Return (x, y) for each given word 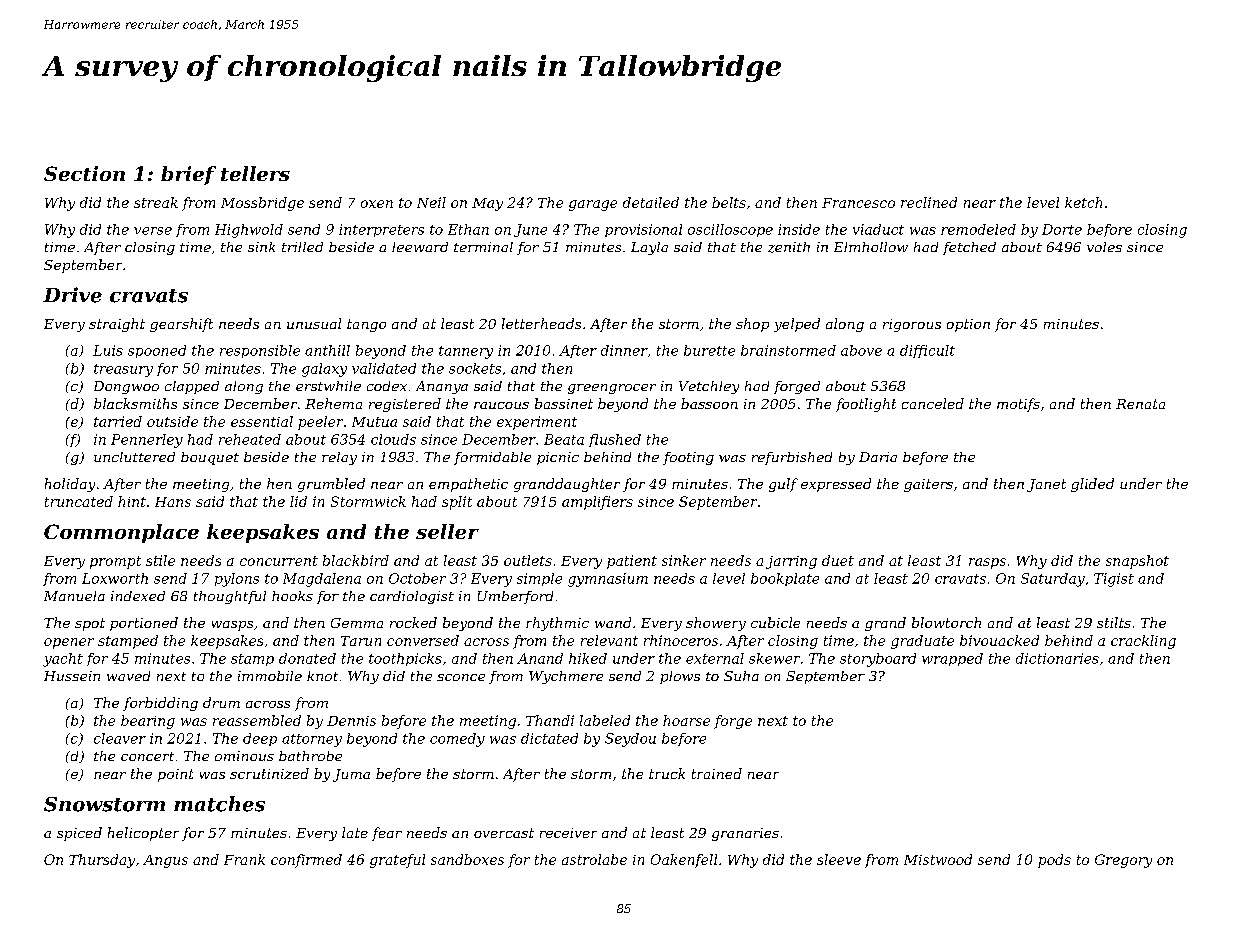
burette (709, 350)
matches (219, 804)
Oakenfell (684, 861)
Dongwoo (126, 387)
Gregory (1123, 861)
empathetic (468, 485)
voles (1104, 247)
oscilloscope (730, 230)
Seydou (630, 740)
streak (156, 202)
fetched (969, 248)
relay (339, 458)
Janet (1046, 485)
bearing (148, 722)
